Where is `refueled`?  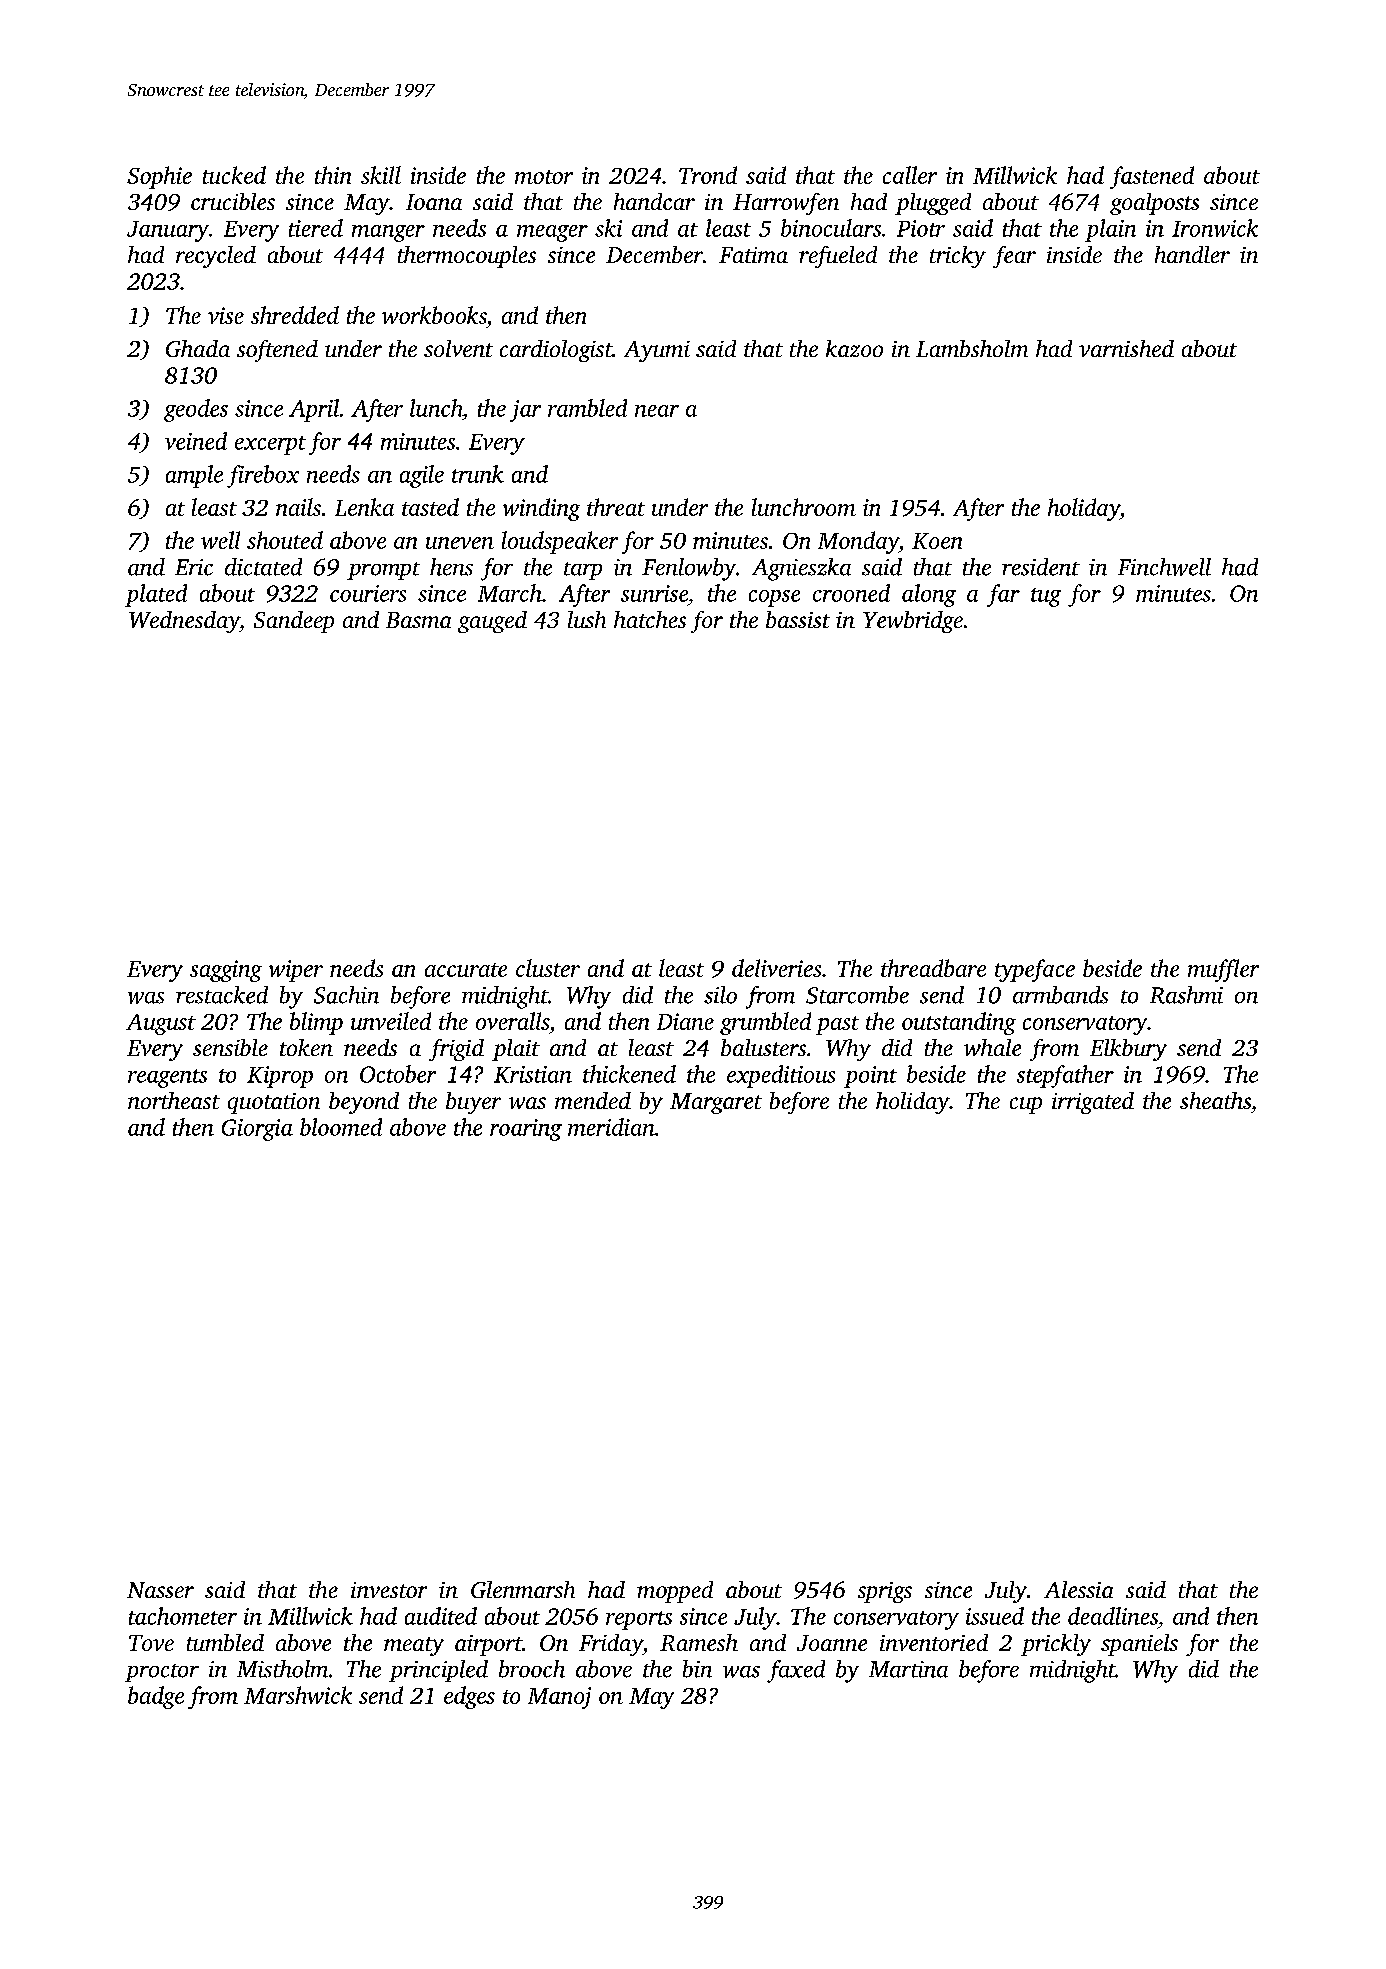
refueled is located at coordinates (838, 257).
